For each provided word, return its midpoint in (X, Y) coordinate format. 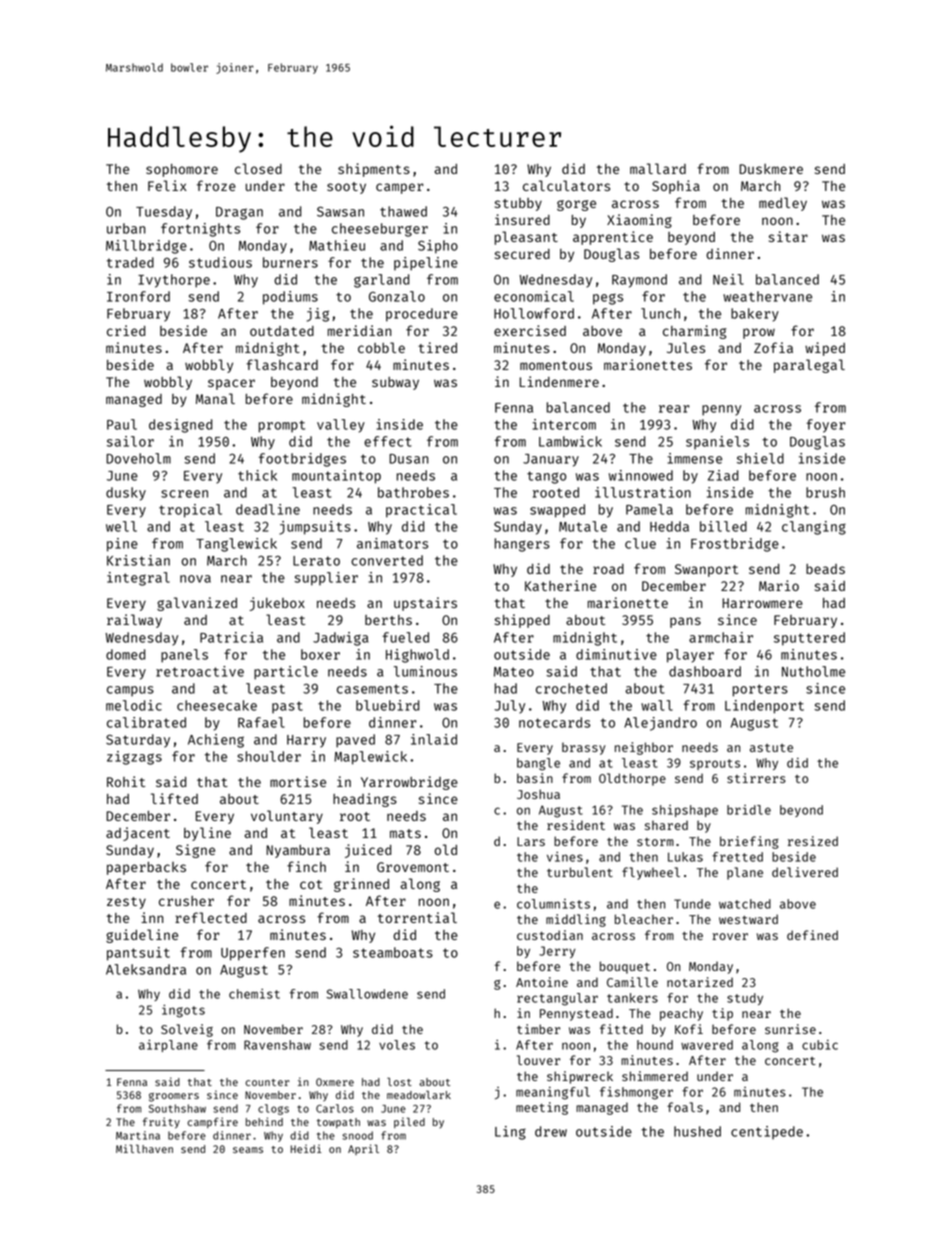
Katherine (560, 585)
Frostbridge (735, 545)
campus (130, 691)
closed (258, 168)
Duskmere (771, 169)
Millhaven (144, 1148)
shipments (374, 170)
